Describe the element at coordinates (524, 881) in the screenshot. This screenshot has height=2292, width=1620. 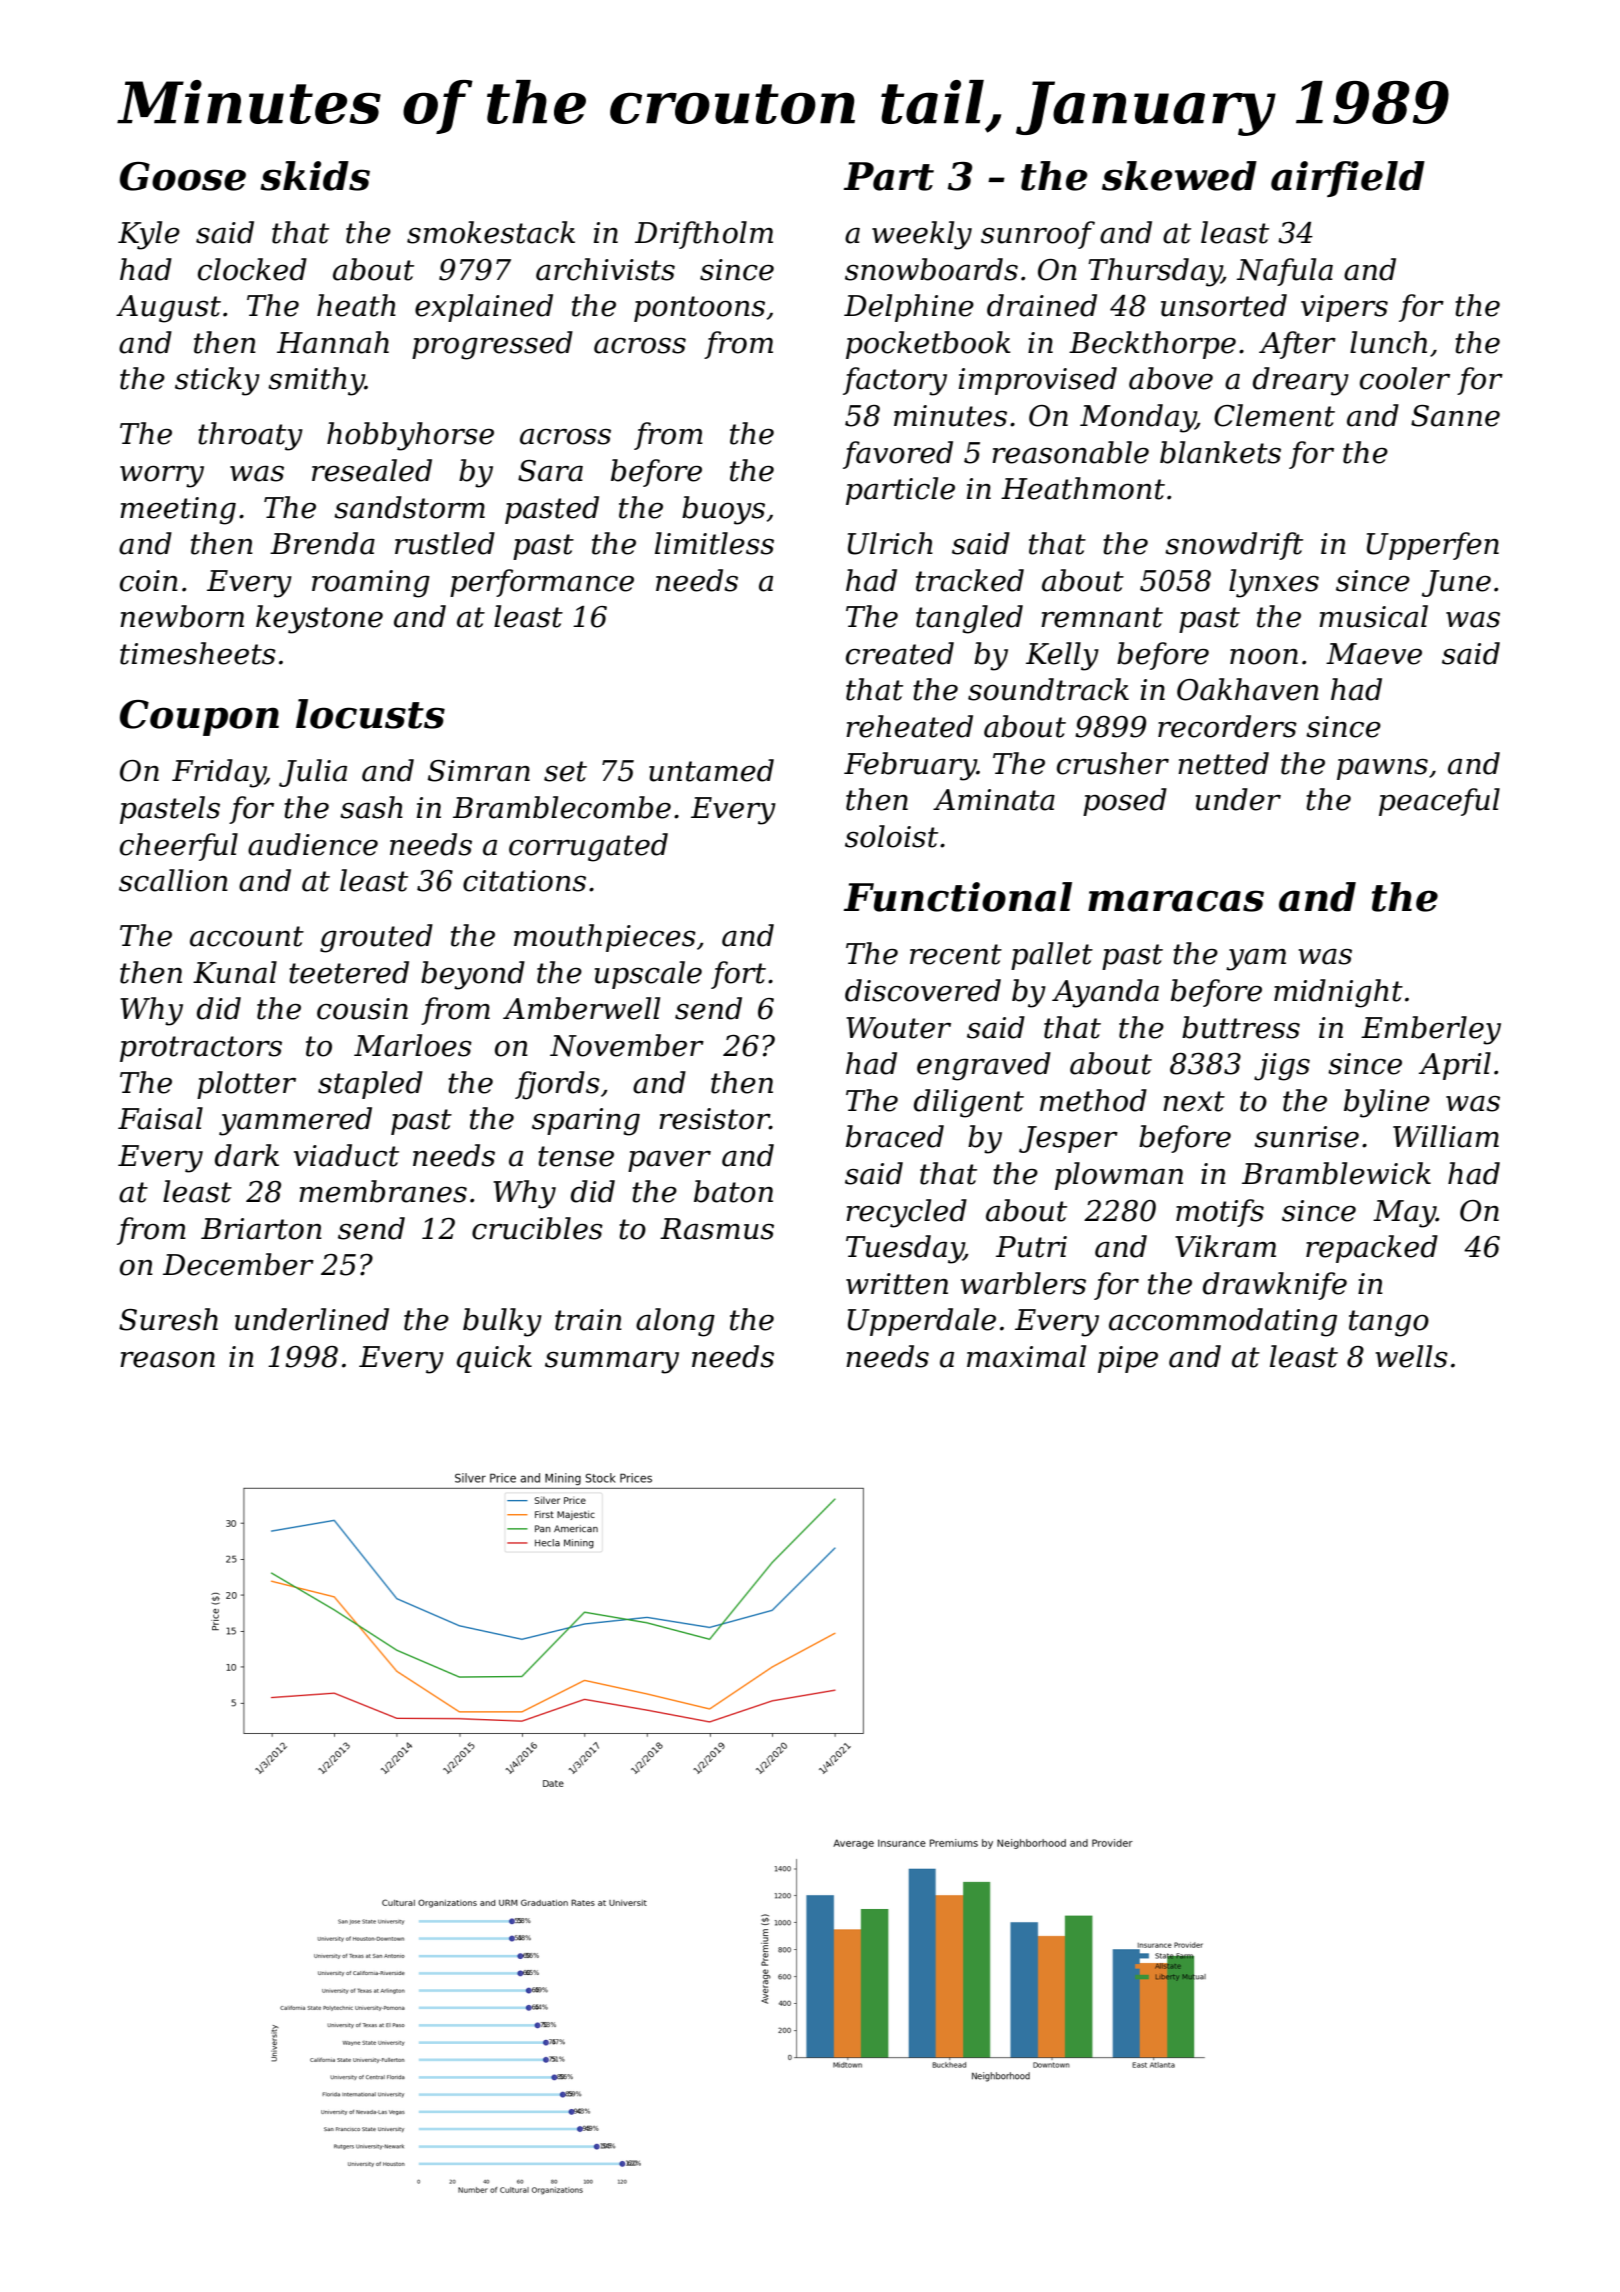
I see `citations` at that location.
